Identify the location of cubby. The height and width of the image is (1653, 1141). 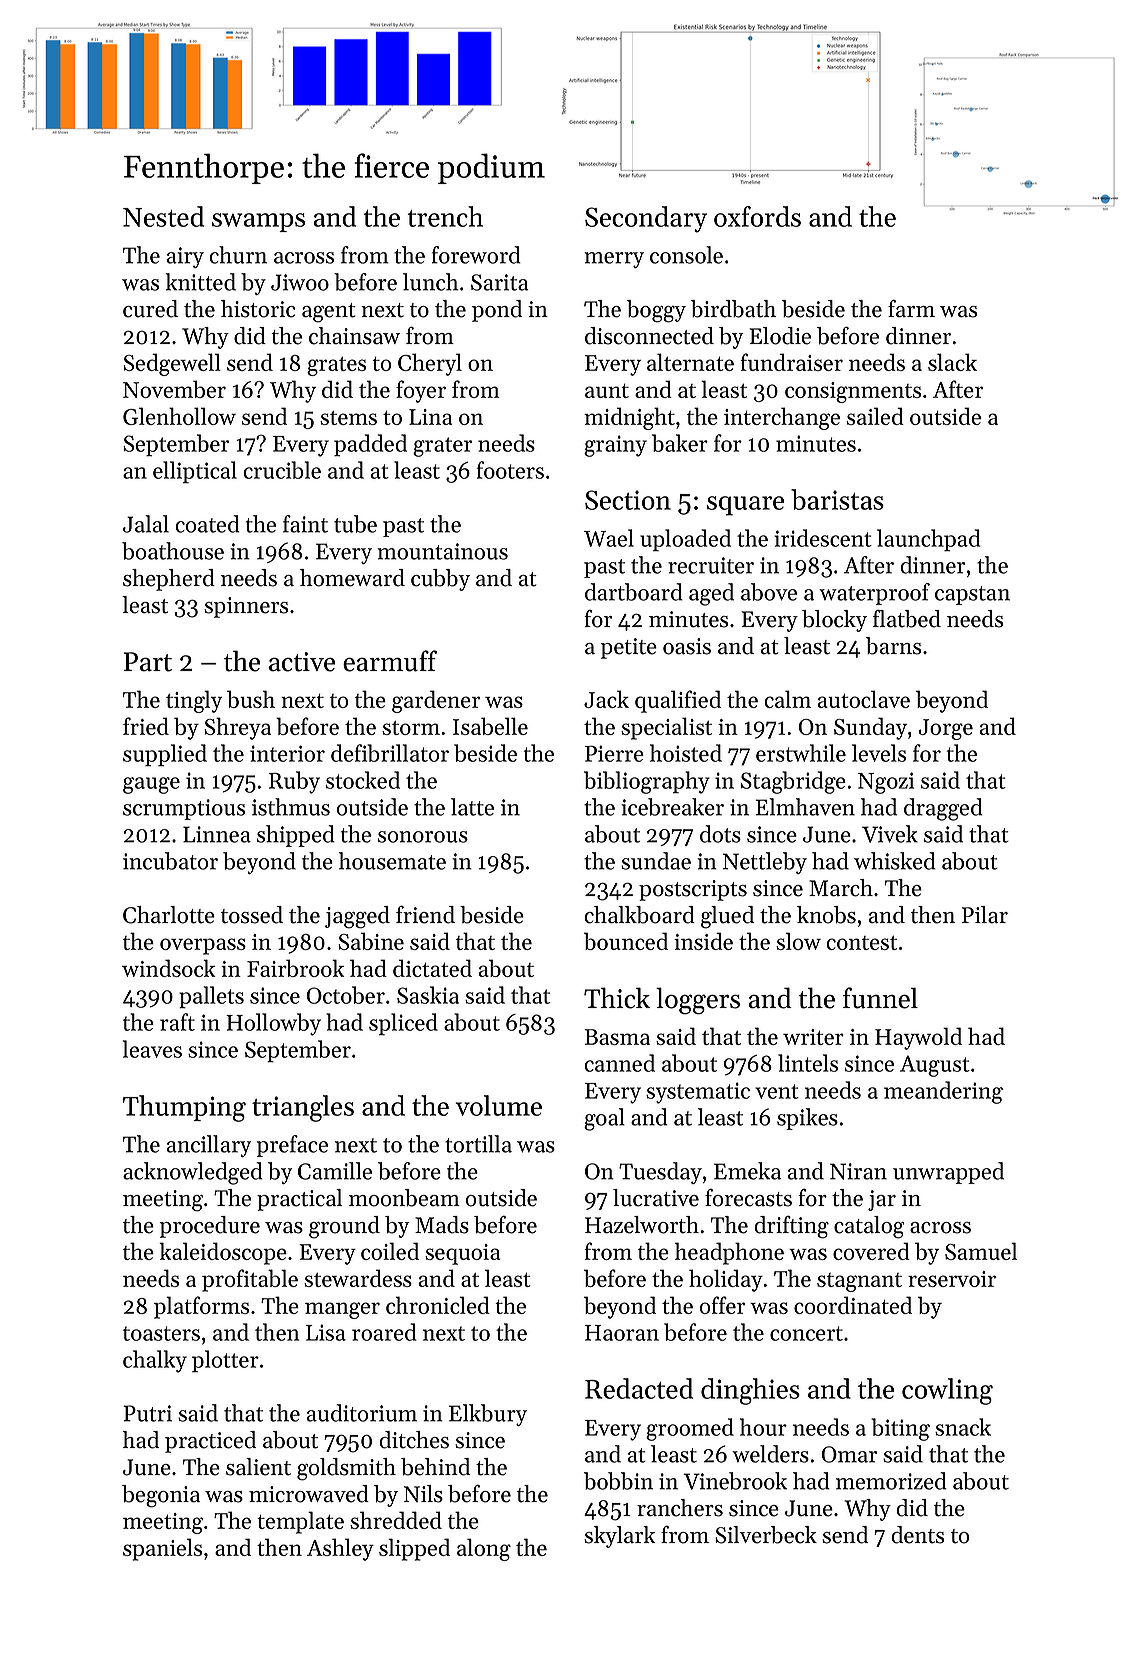
(440, 580).
